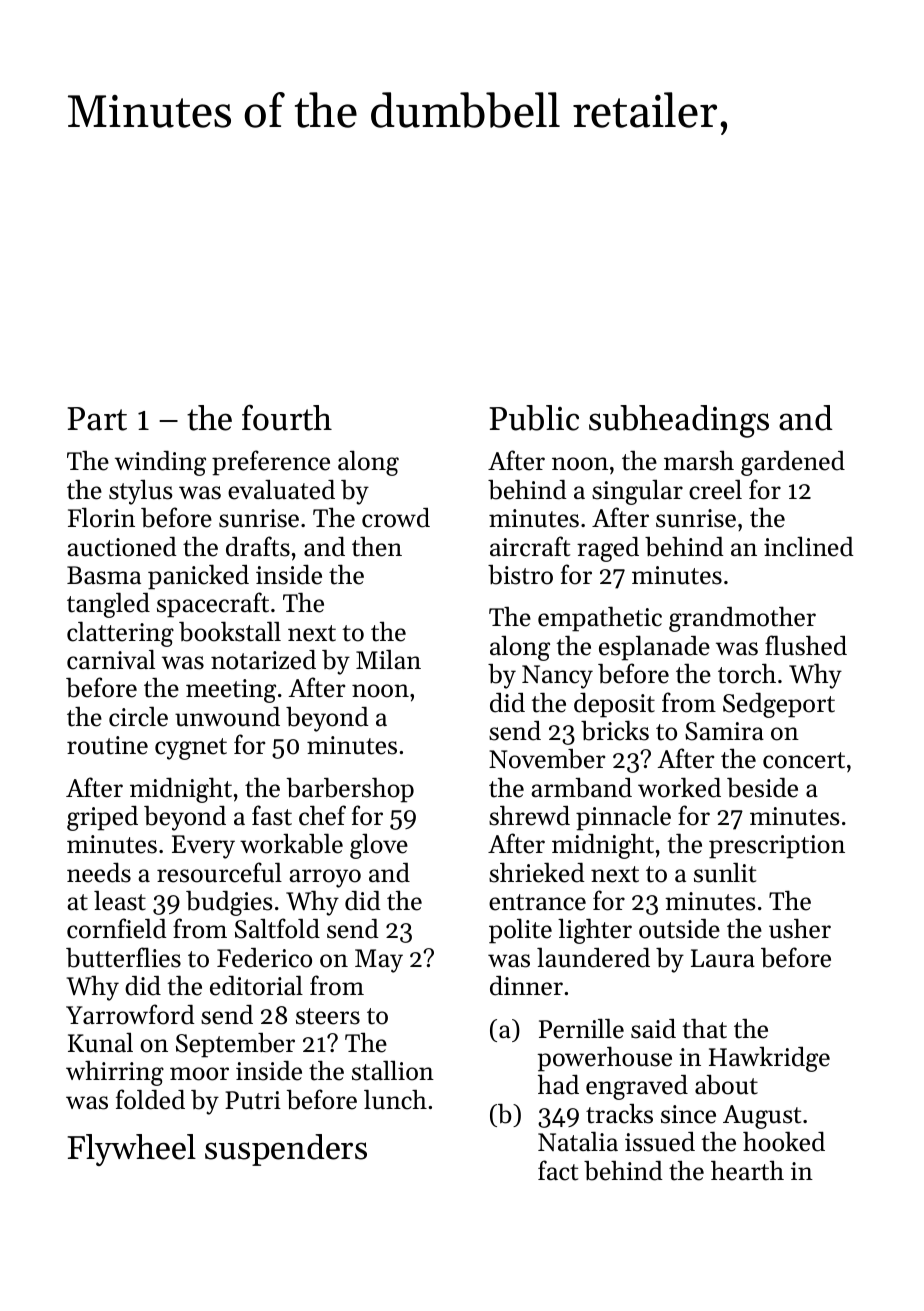 This page has height=1311, width=924. Describe the element at coordinates (97, 419) in the page. I see `Part` at that location.
